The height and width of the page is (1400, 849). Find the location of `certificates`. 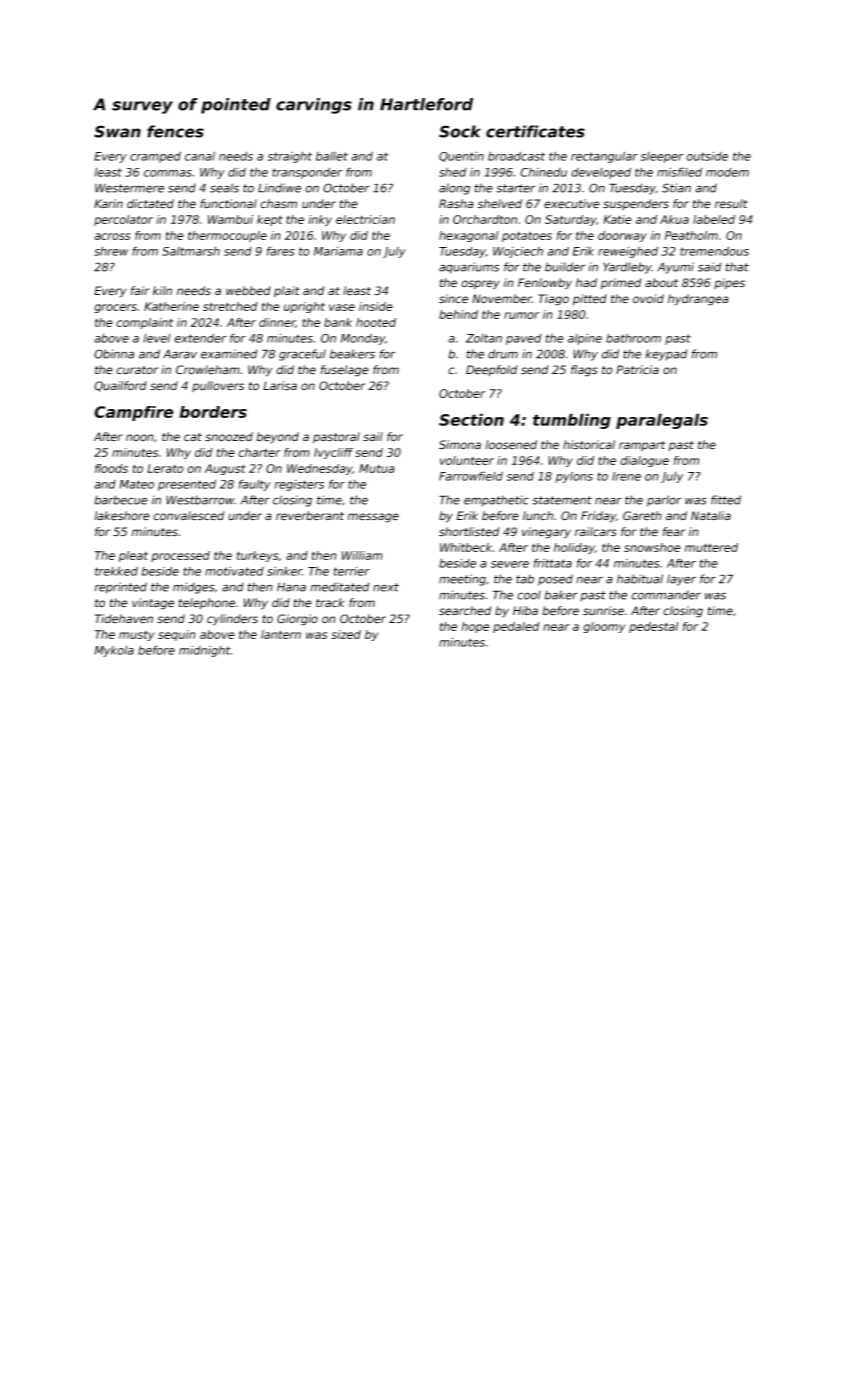

certificates is located at coordinates (535, 131).
